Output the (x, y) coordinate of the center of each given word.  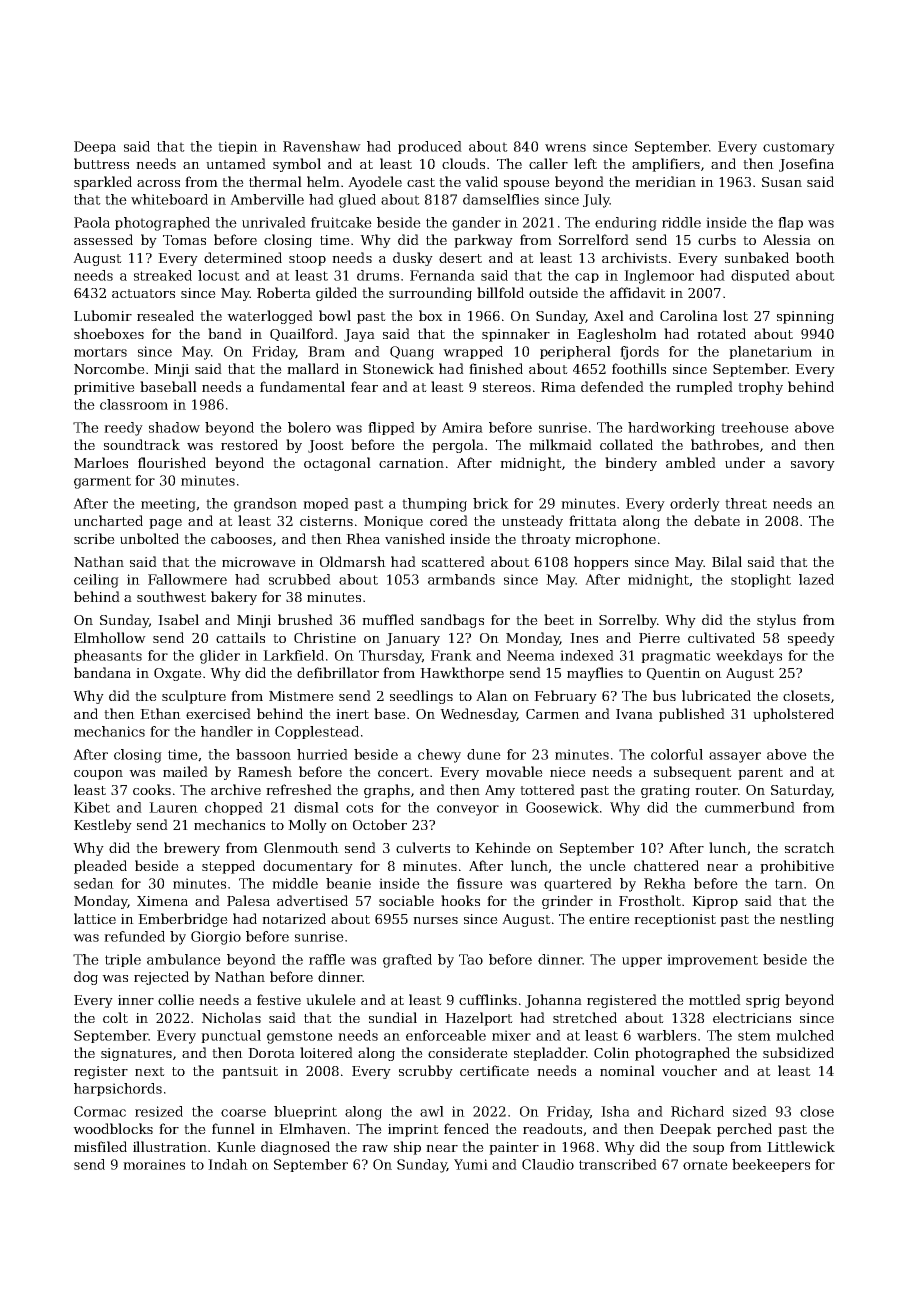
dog (86, 978)
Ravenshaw (322, 146)
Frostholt (650, 900)
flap (790, 223)
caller (548, 163)
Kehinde (503, 847)
